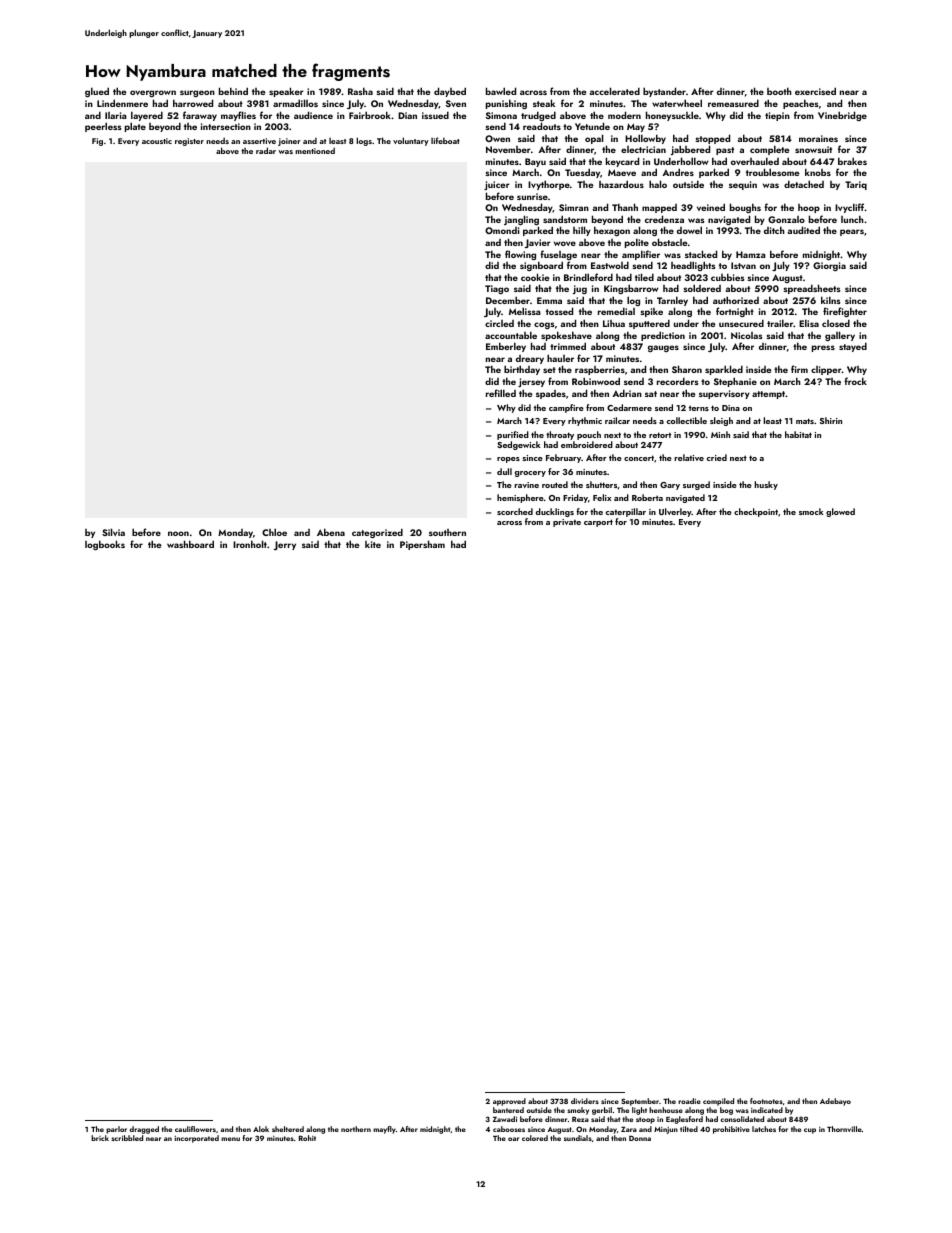 The height and width of the image is (1233, 952). Describe the element at coordinates (835, 1102) in the image. I see `Adebayo` at that location.
